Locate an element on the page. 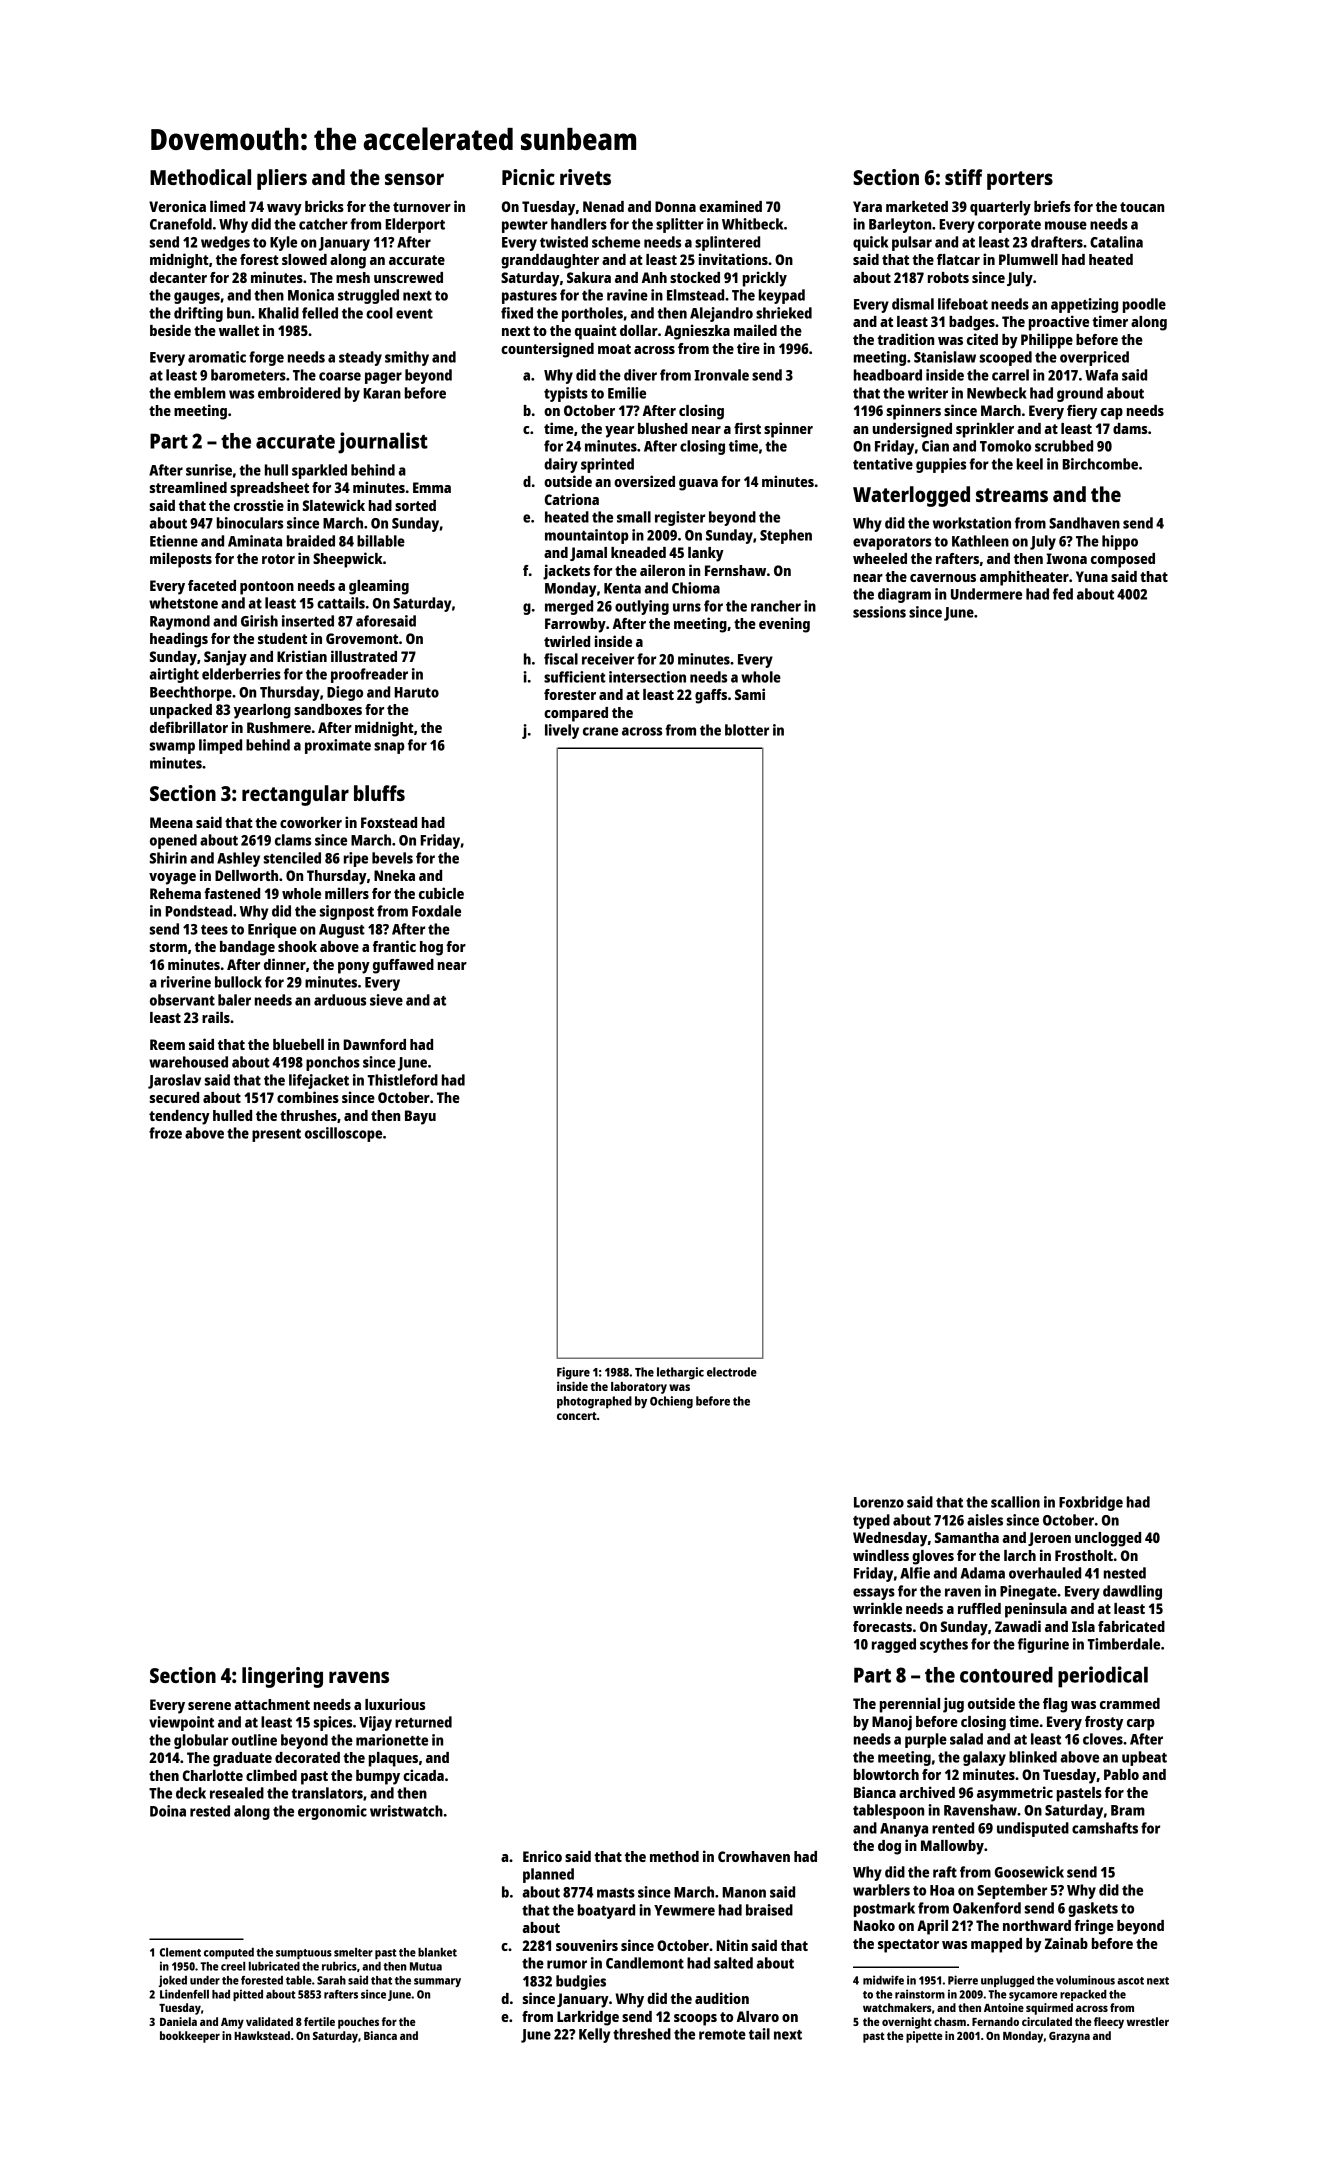 The image size is (1320, 2174). lethargic is located at coordinates (680, 1373).
